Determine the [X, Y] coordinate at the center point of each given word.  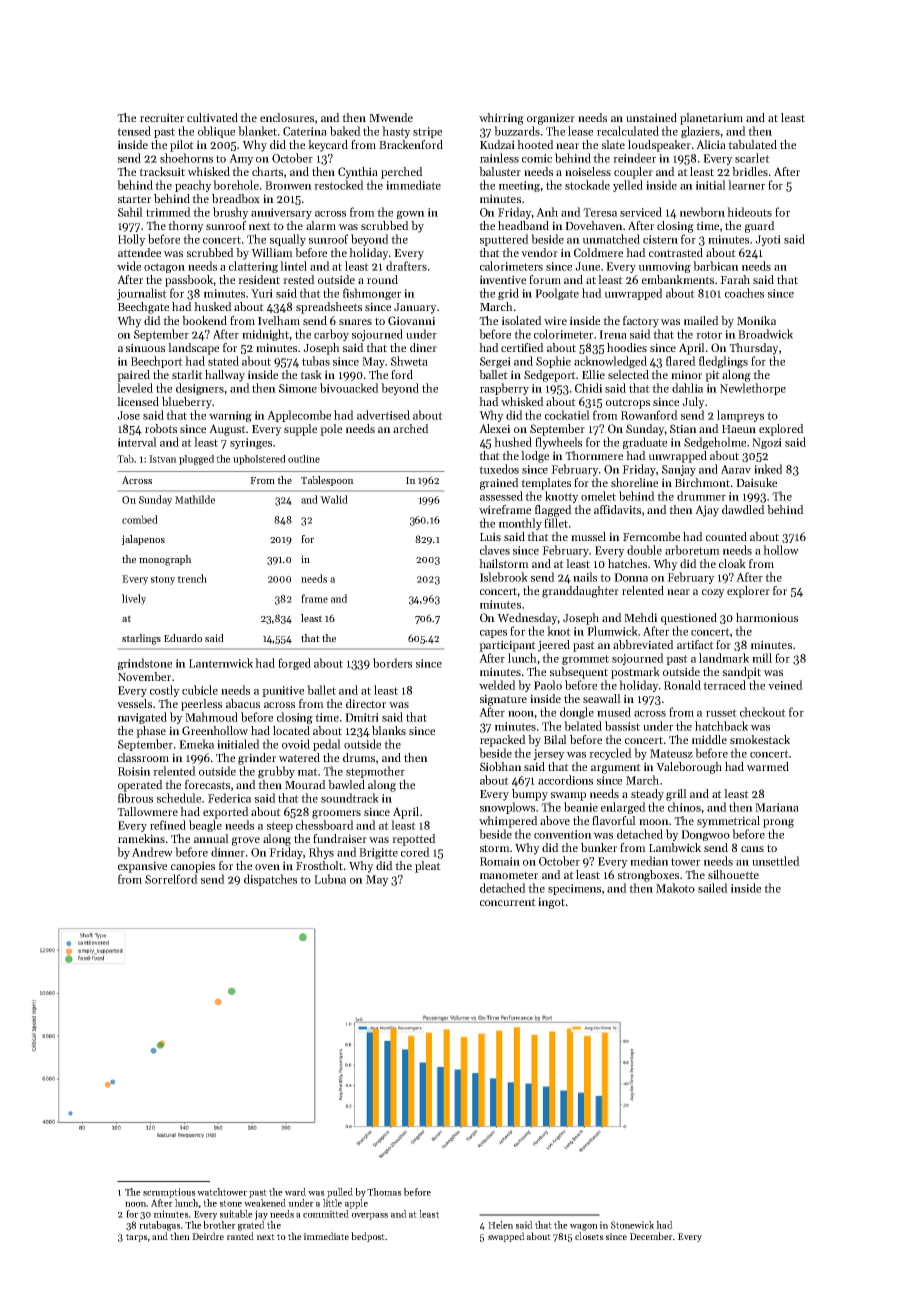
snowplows [507, 808]
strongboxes [648, 876]
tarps [137, 1238]
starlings [141, 639]
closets [589, 1236]
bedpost [368, 1237]
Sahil [130, 212]
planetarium [711, 119]
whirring [501, 119]
